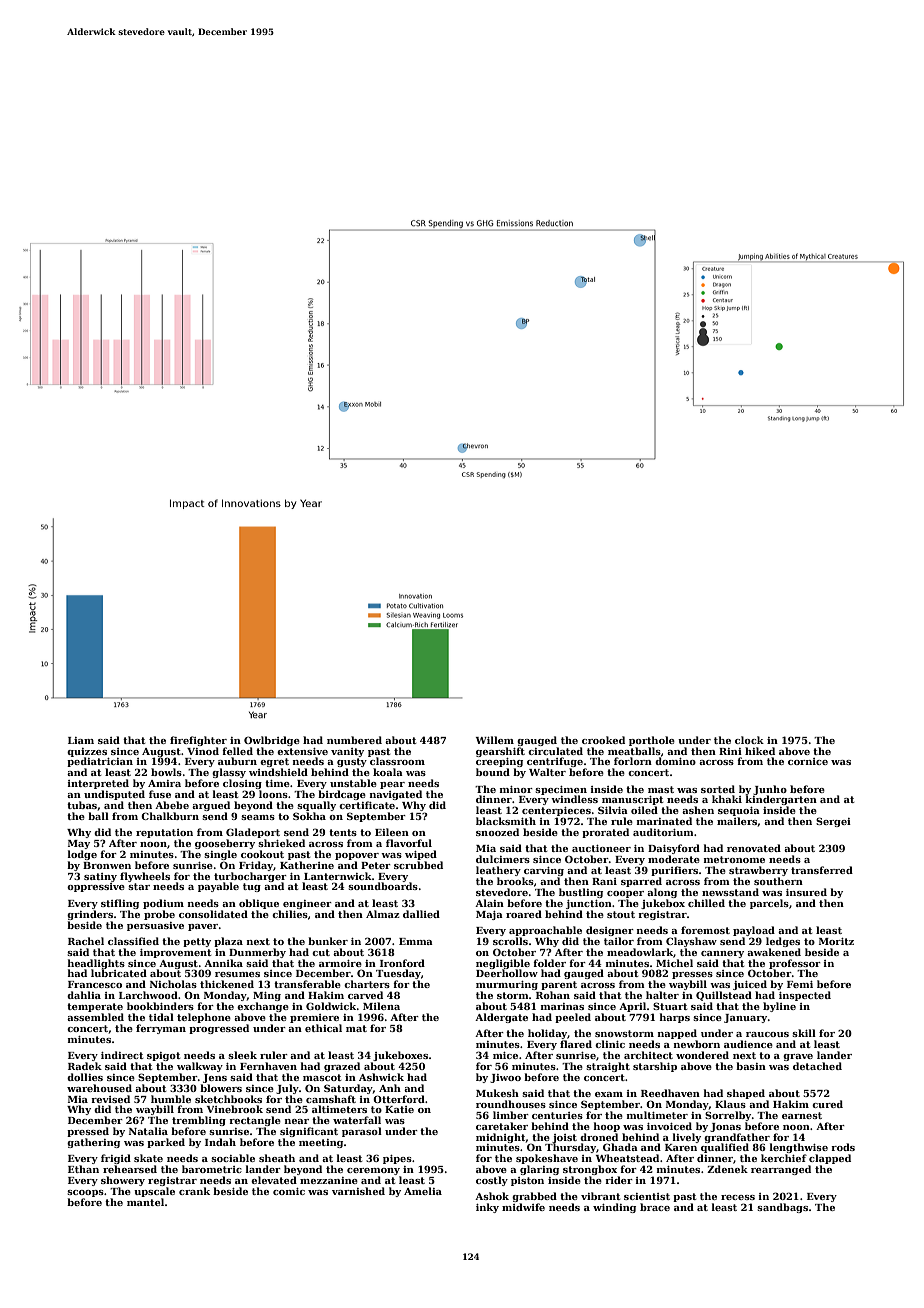 The height and width of the page is (1308, 924). Describe the element at coordinates (273, 794) in the page. I see `loons` at that location.
